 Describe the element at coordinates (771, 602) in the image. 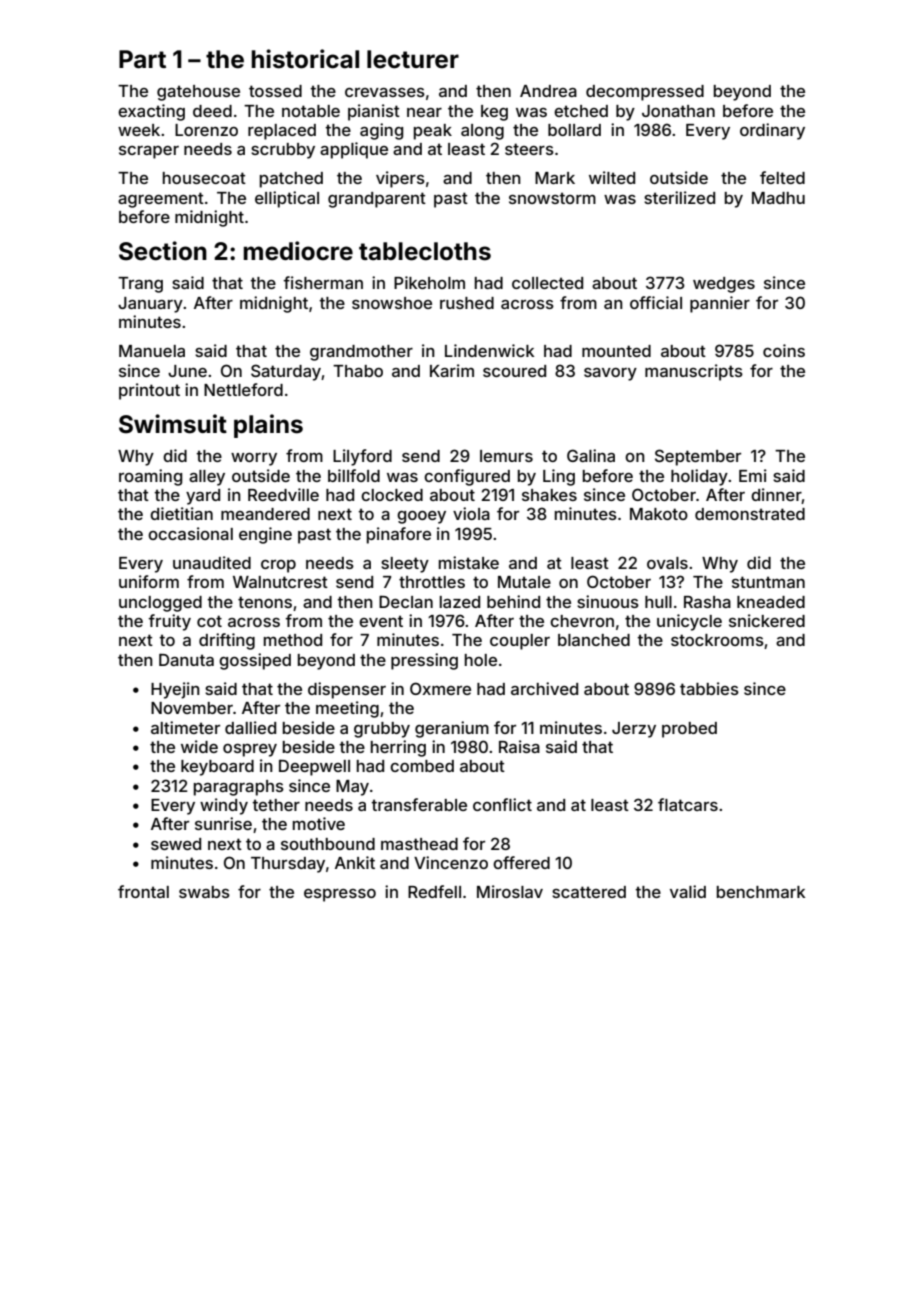

I see `kneaded` at that location.
